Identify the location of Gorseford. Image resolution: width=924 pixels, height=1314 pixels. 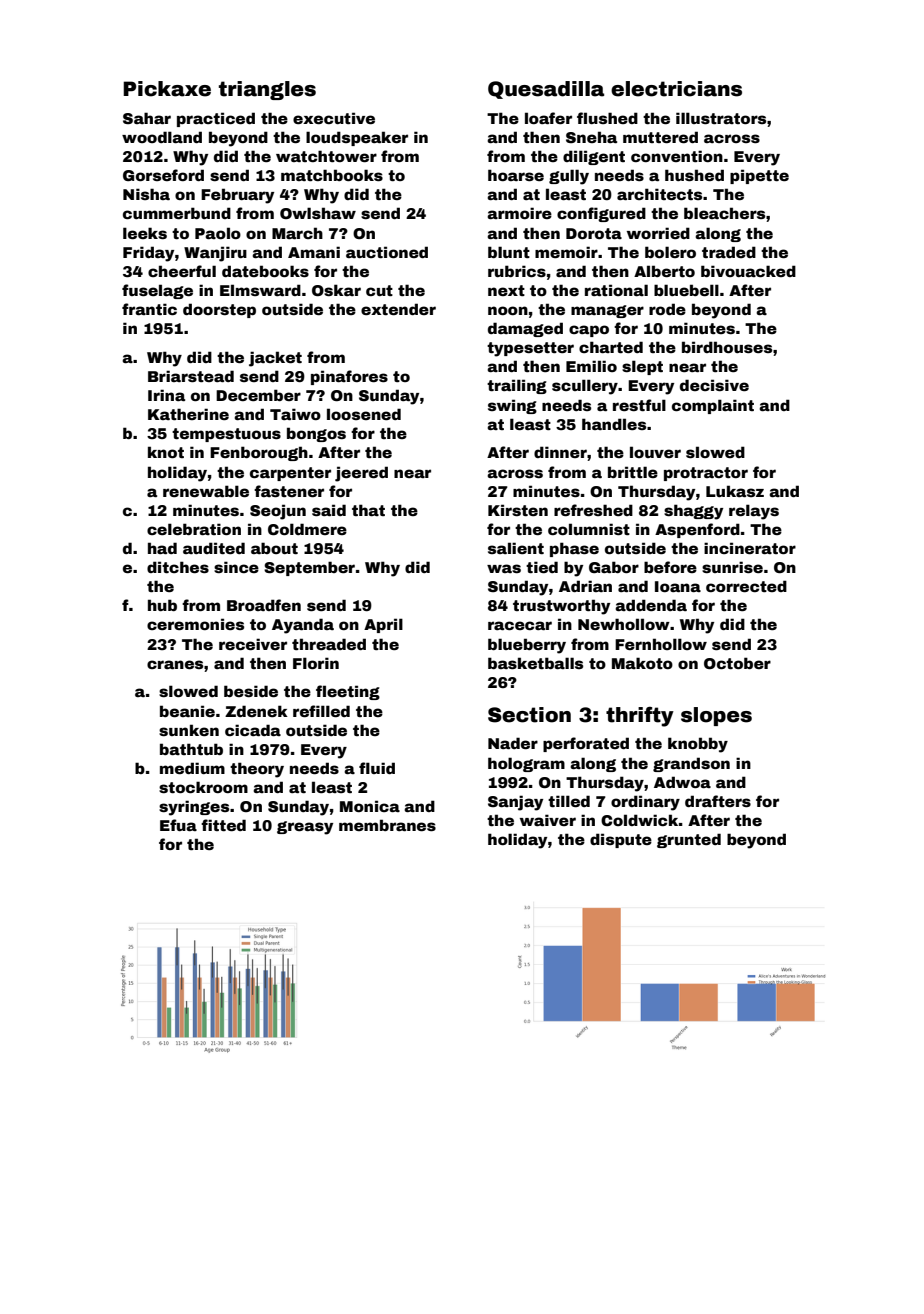
(163, 175).
